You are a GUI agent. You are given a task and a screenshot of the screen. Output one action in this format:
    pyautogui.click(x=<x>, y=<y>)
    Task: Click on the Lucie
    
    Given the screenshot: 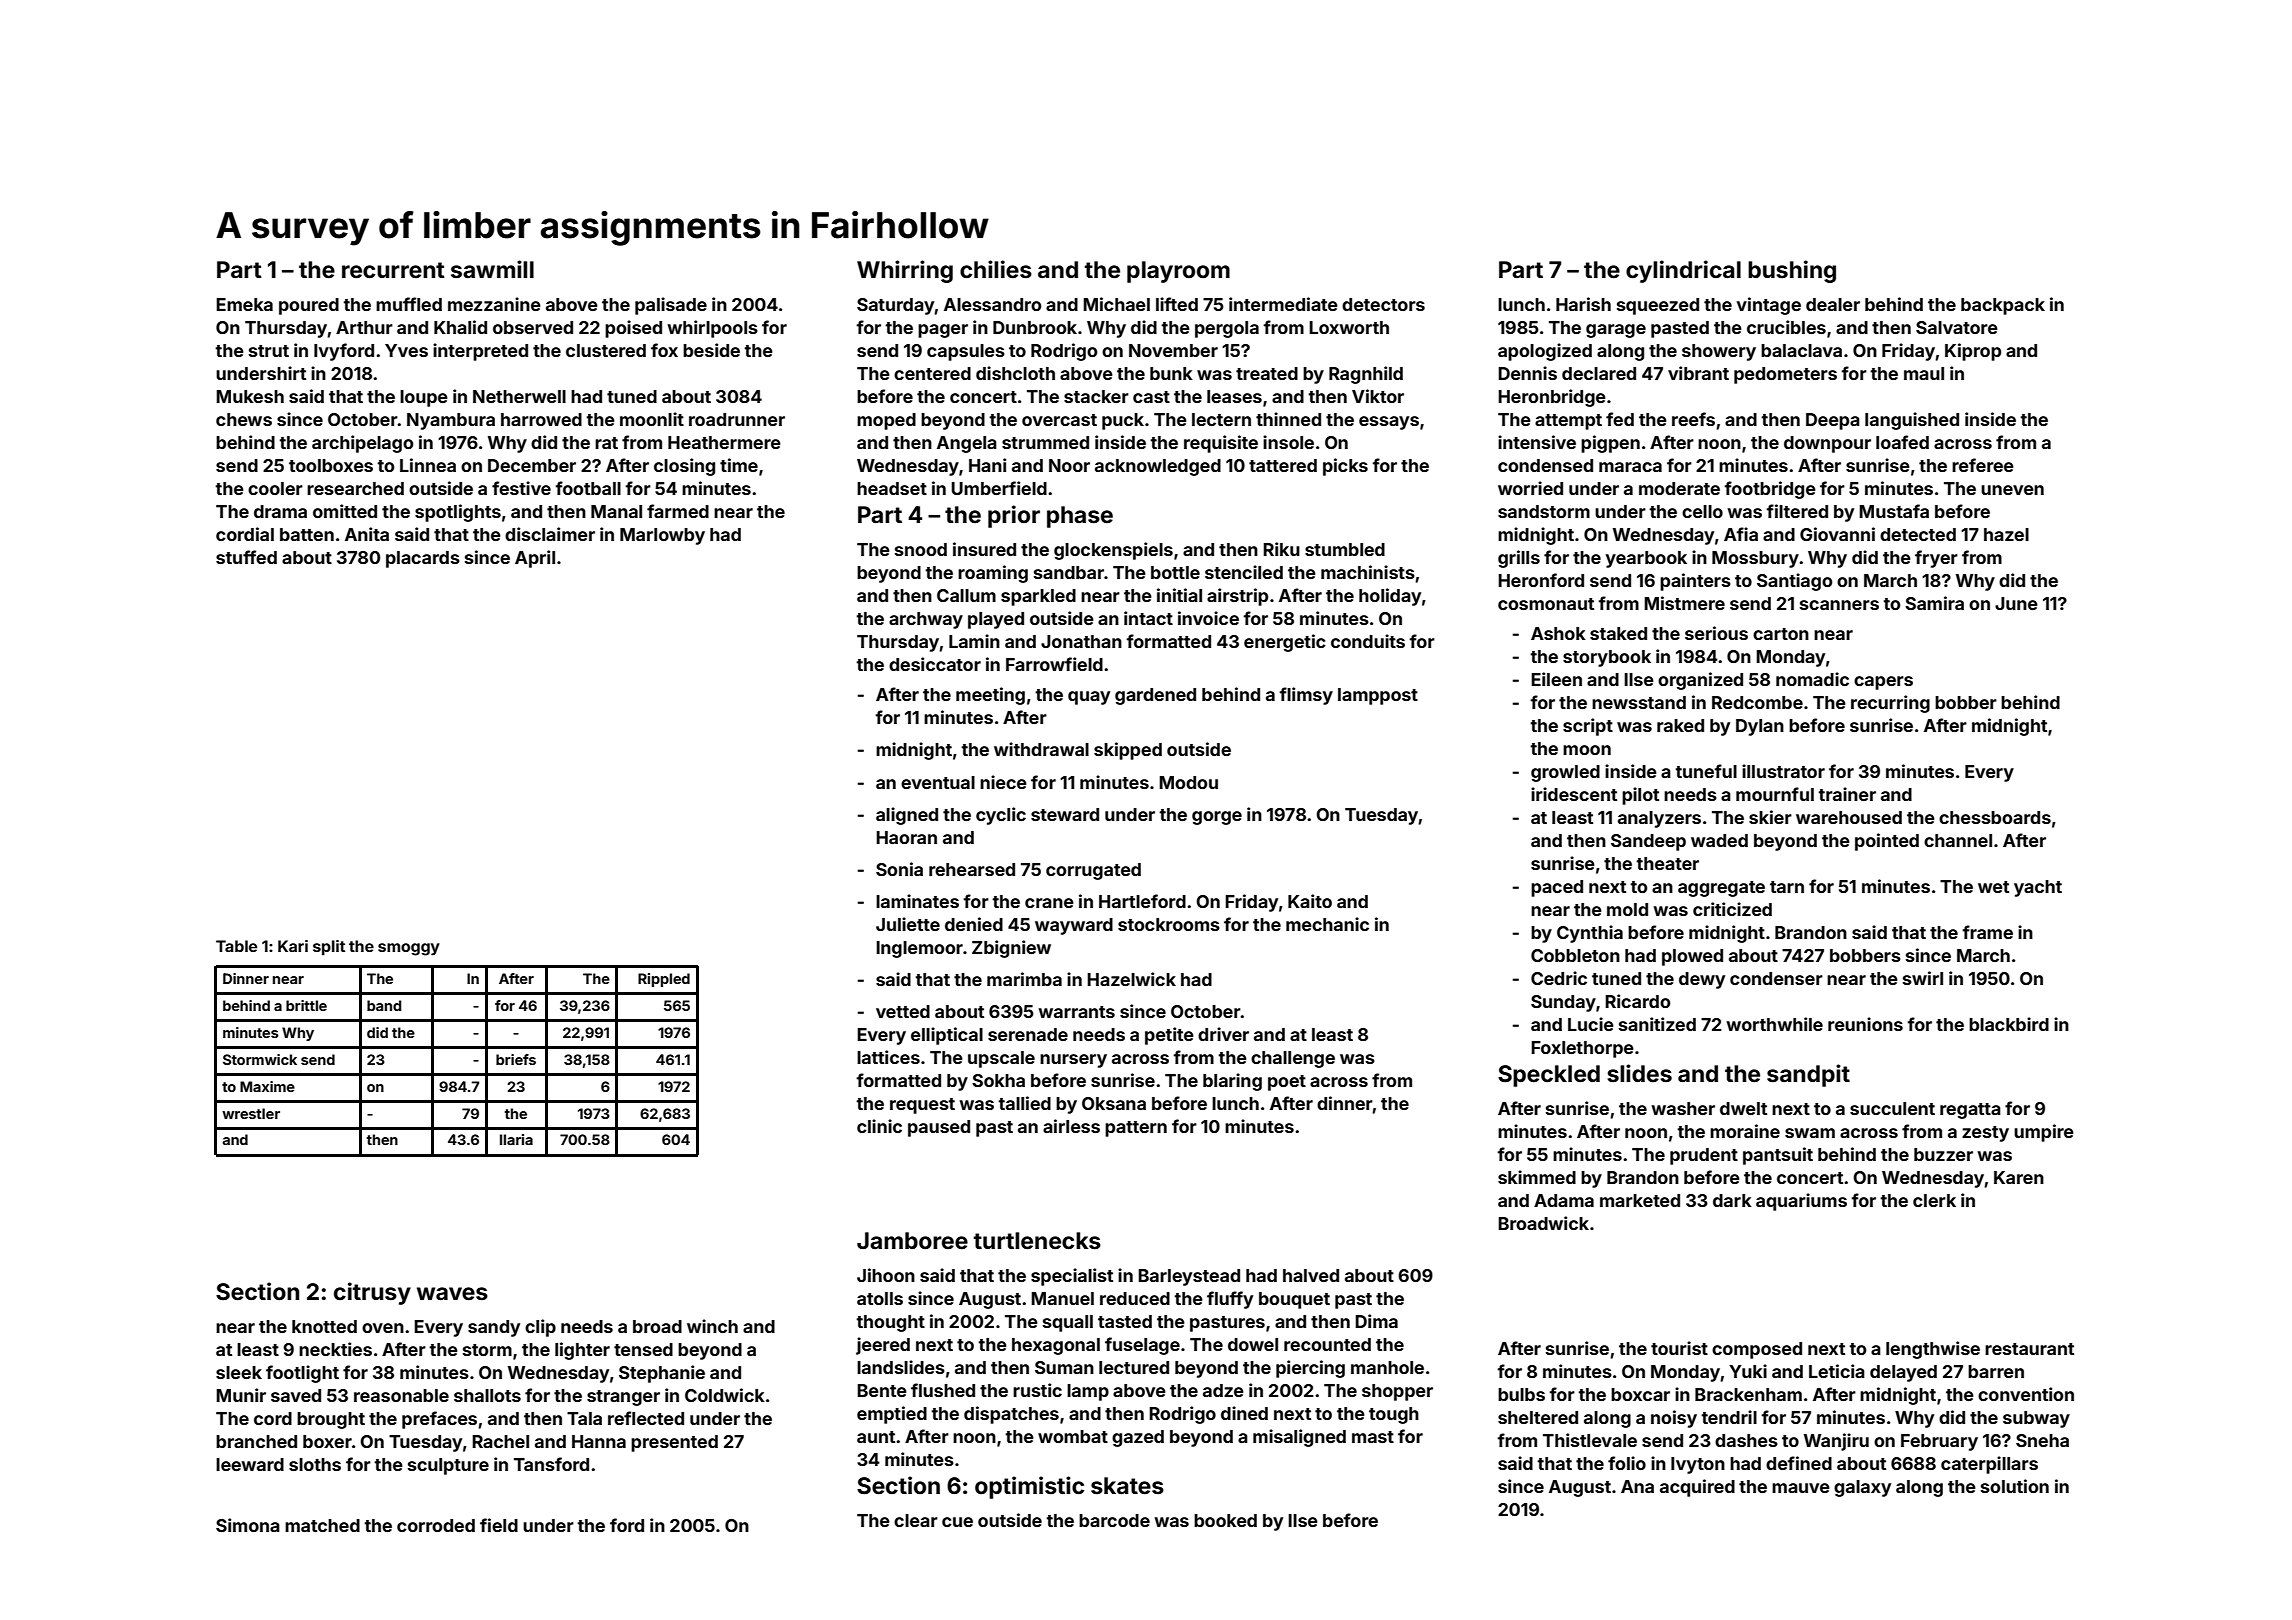 What is the action you would take?
    pyautogui.click(x=1591, y=1024)
